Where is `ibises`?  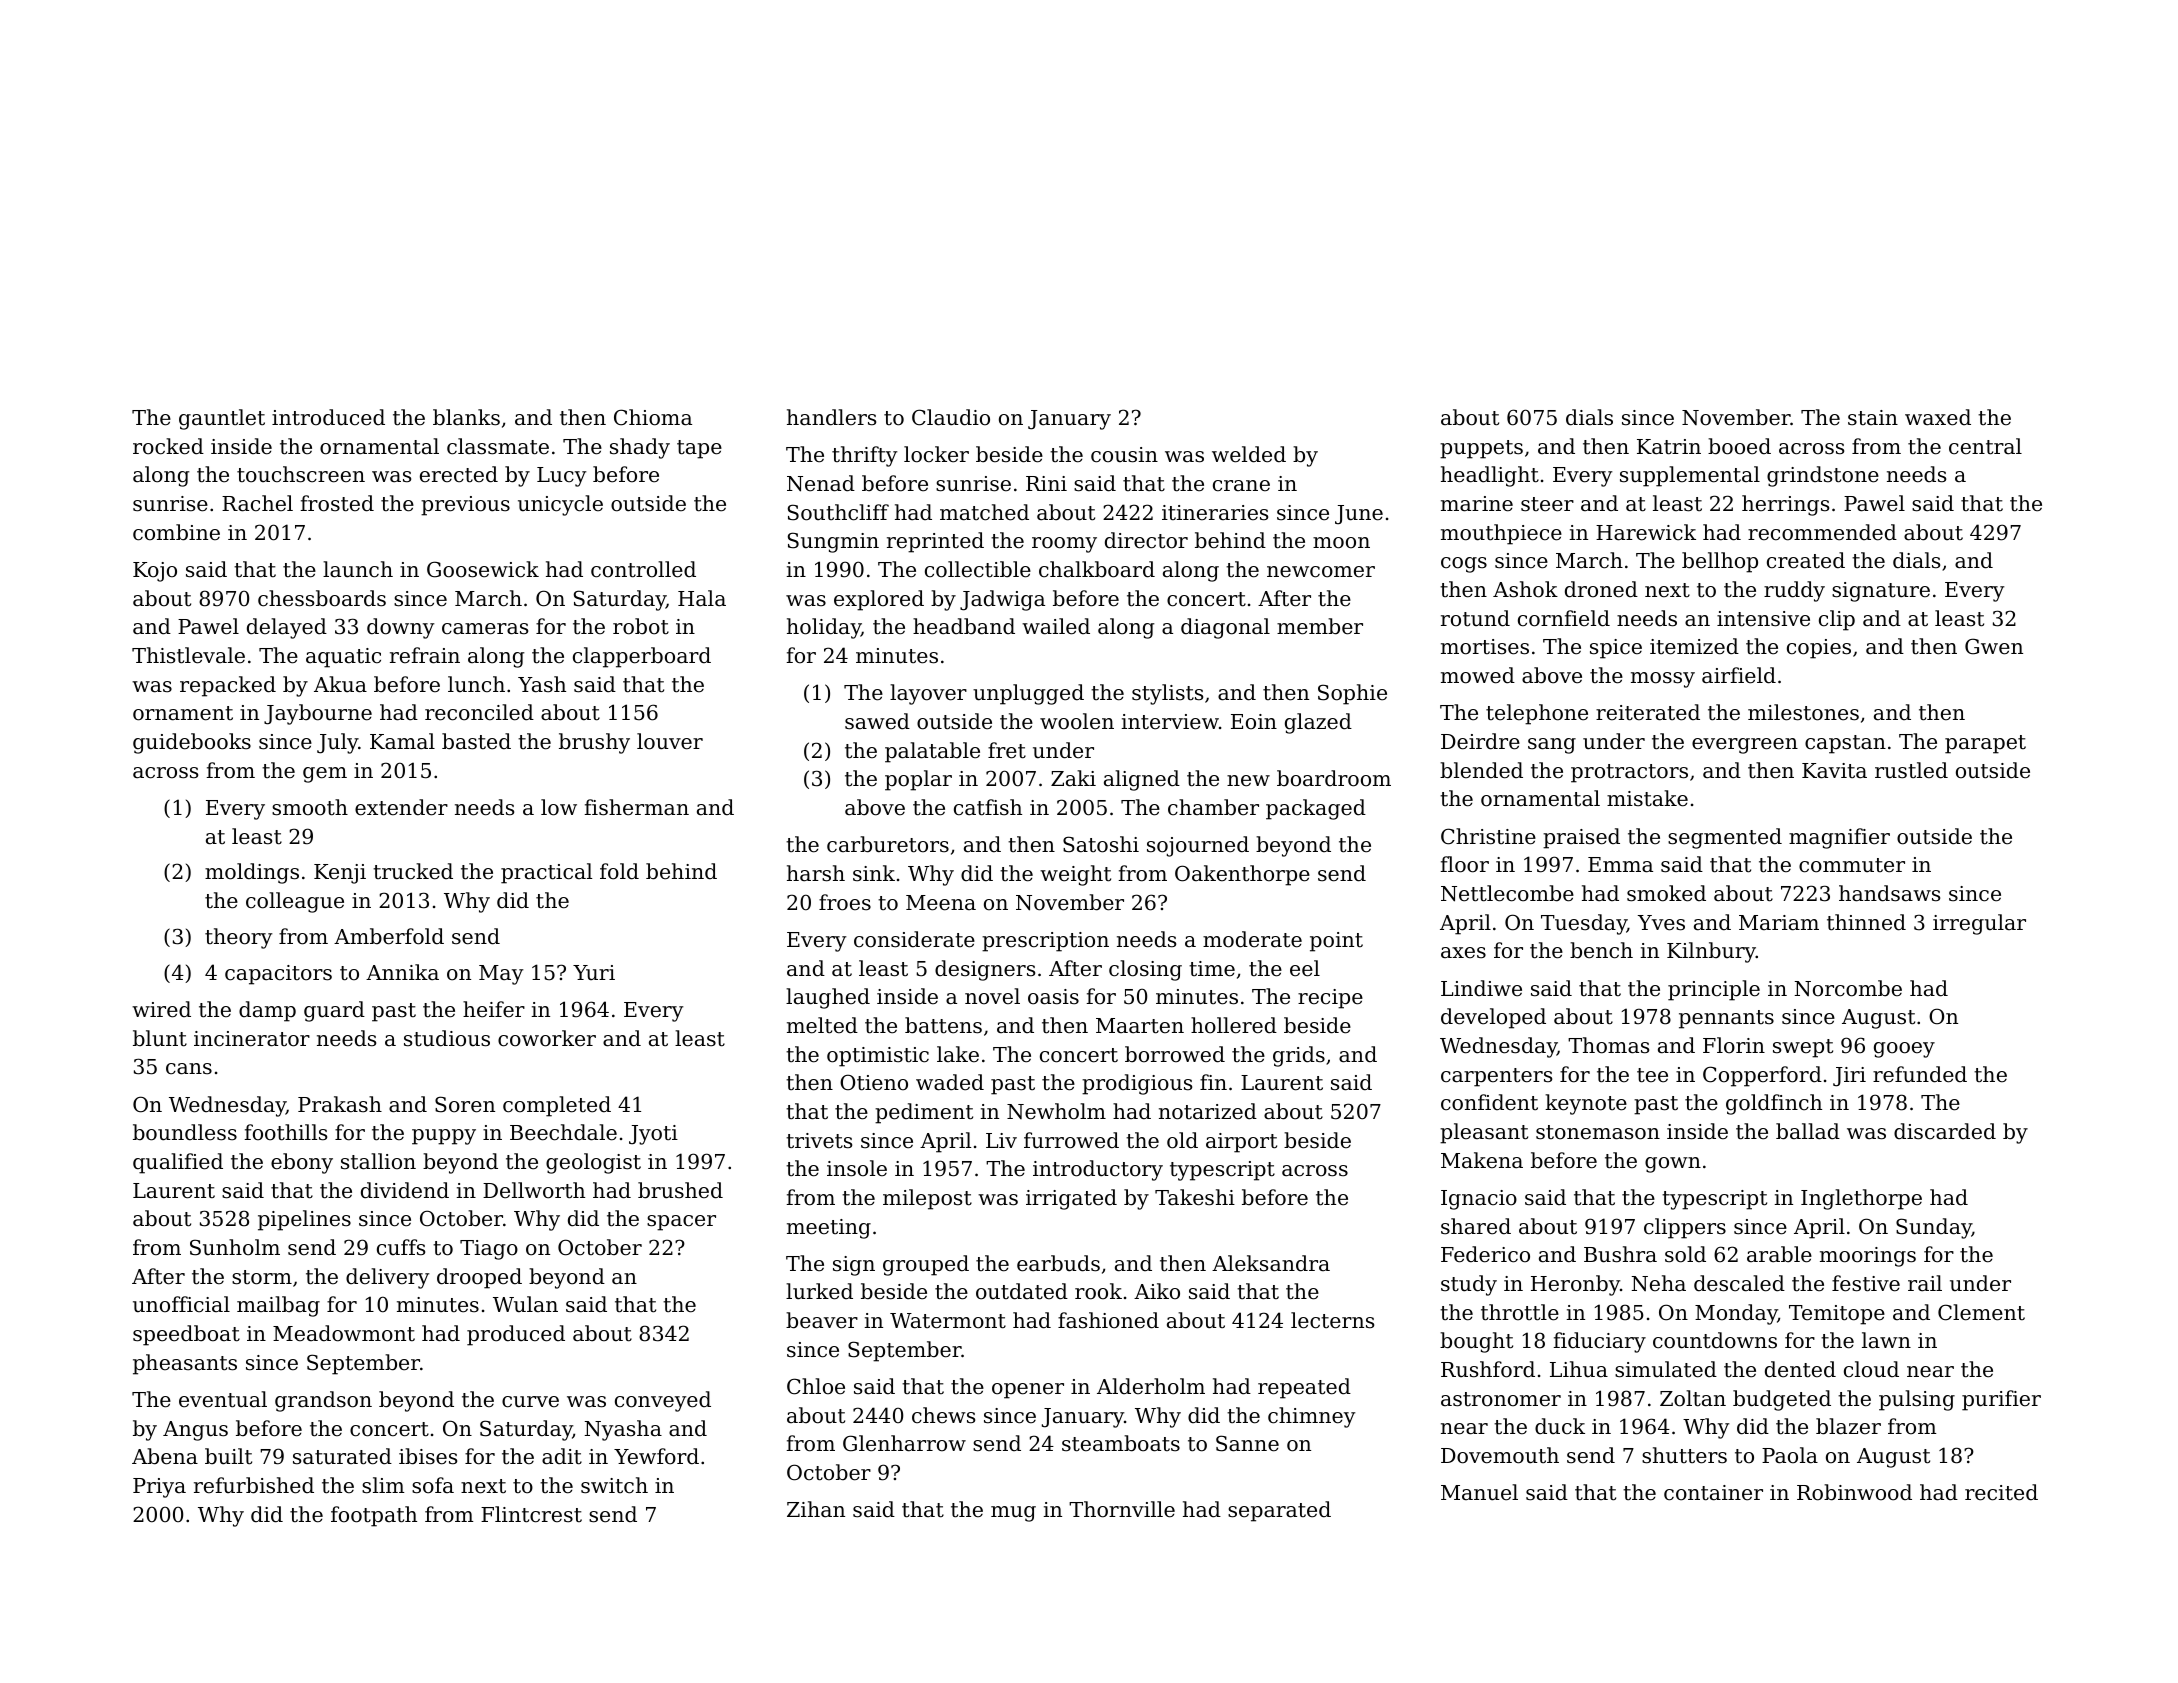 ibises is located at coordinates (428, 1456).
